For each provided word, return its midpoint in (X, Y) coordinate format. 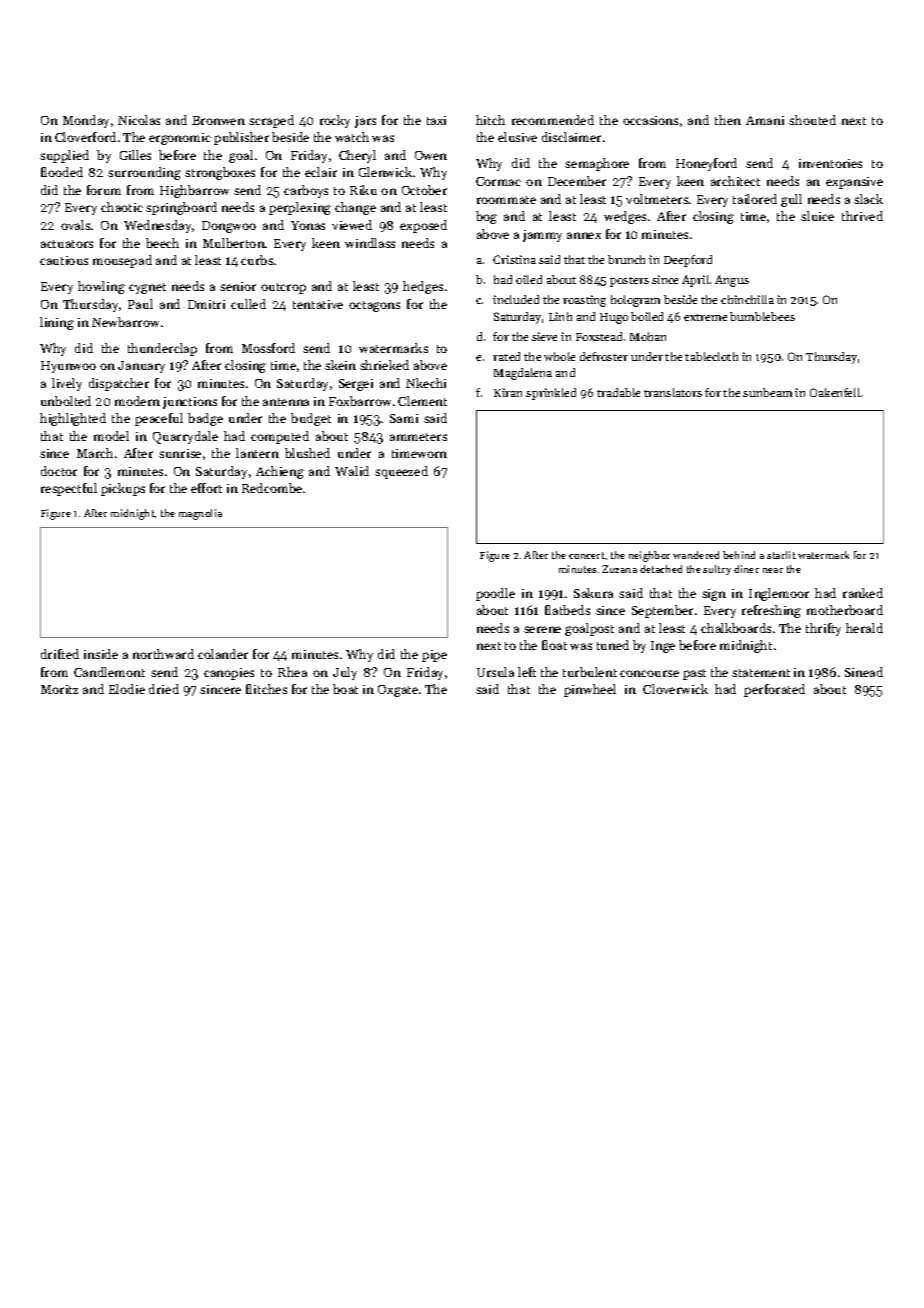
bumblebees (762, 316)
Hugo (614, 318)
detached (661, 569)
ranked (863, 593)
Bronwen (218, 120)
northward (163, 654)
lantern (257, 453)
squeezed (401, 472)
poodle (495, 594)
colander (223, 654)
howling (101, 287)
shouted (812, 120)
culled (248, 304)
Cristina (514, 259)
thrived (862, 216)
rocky (335, 121)
